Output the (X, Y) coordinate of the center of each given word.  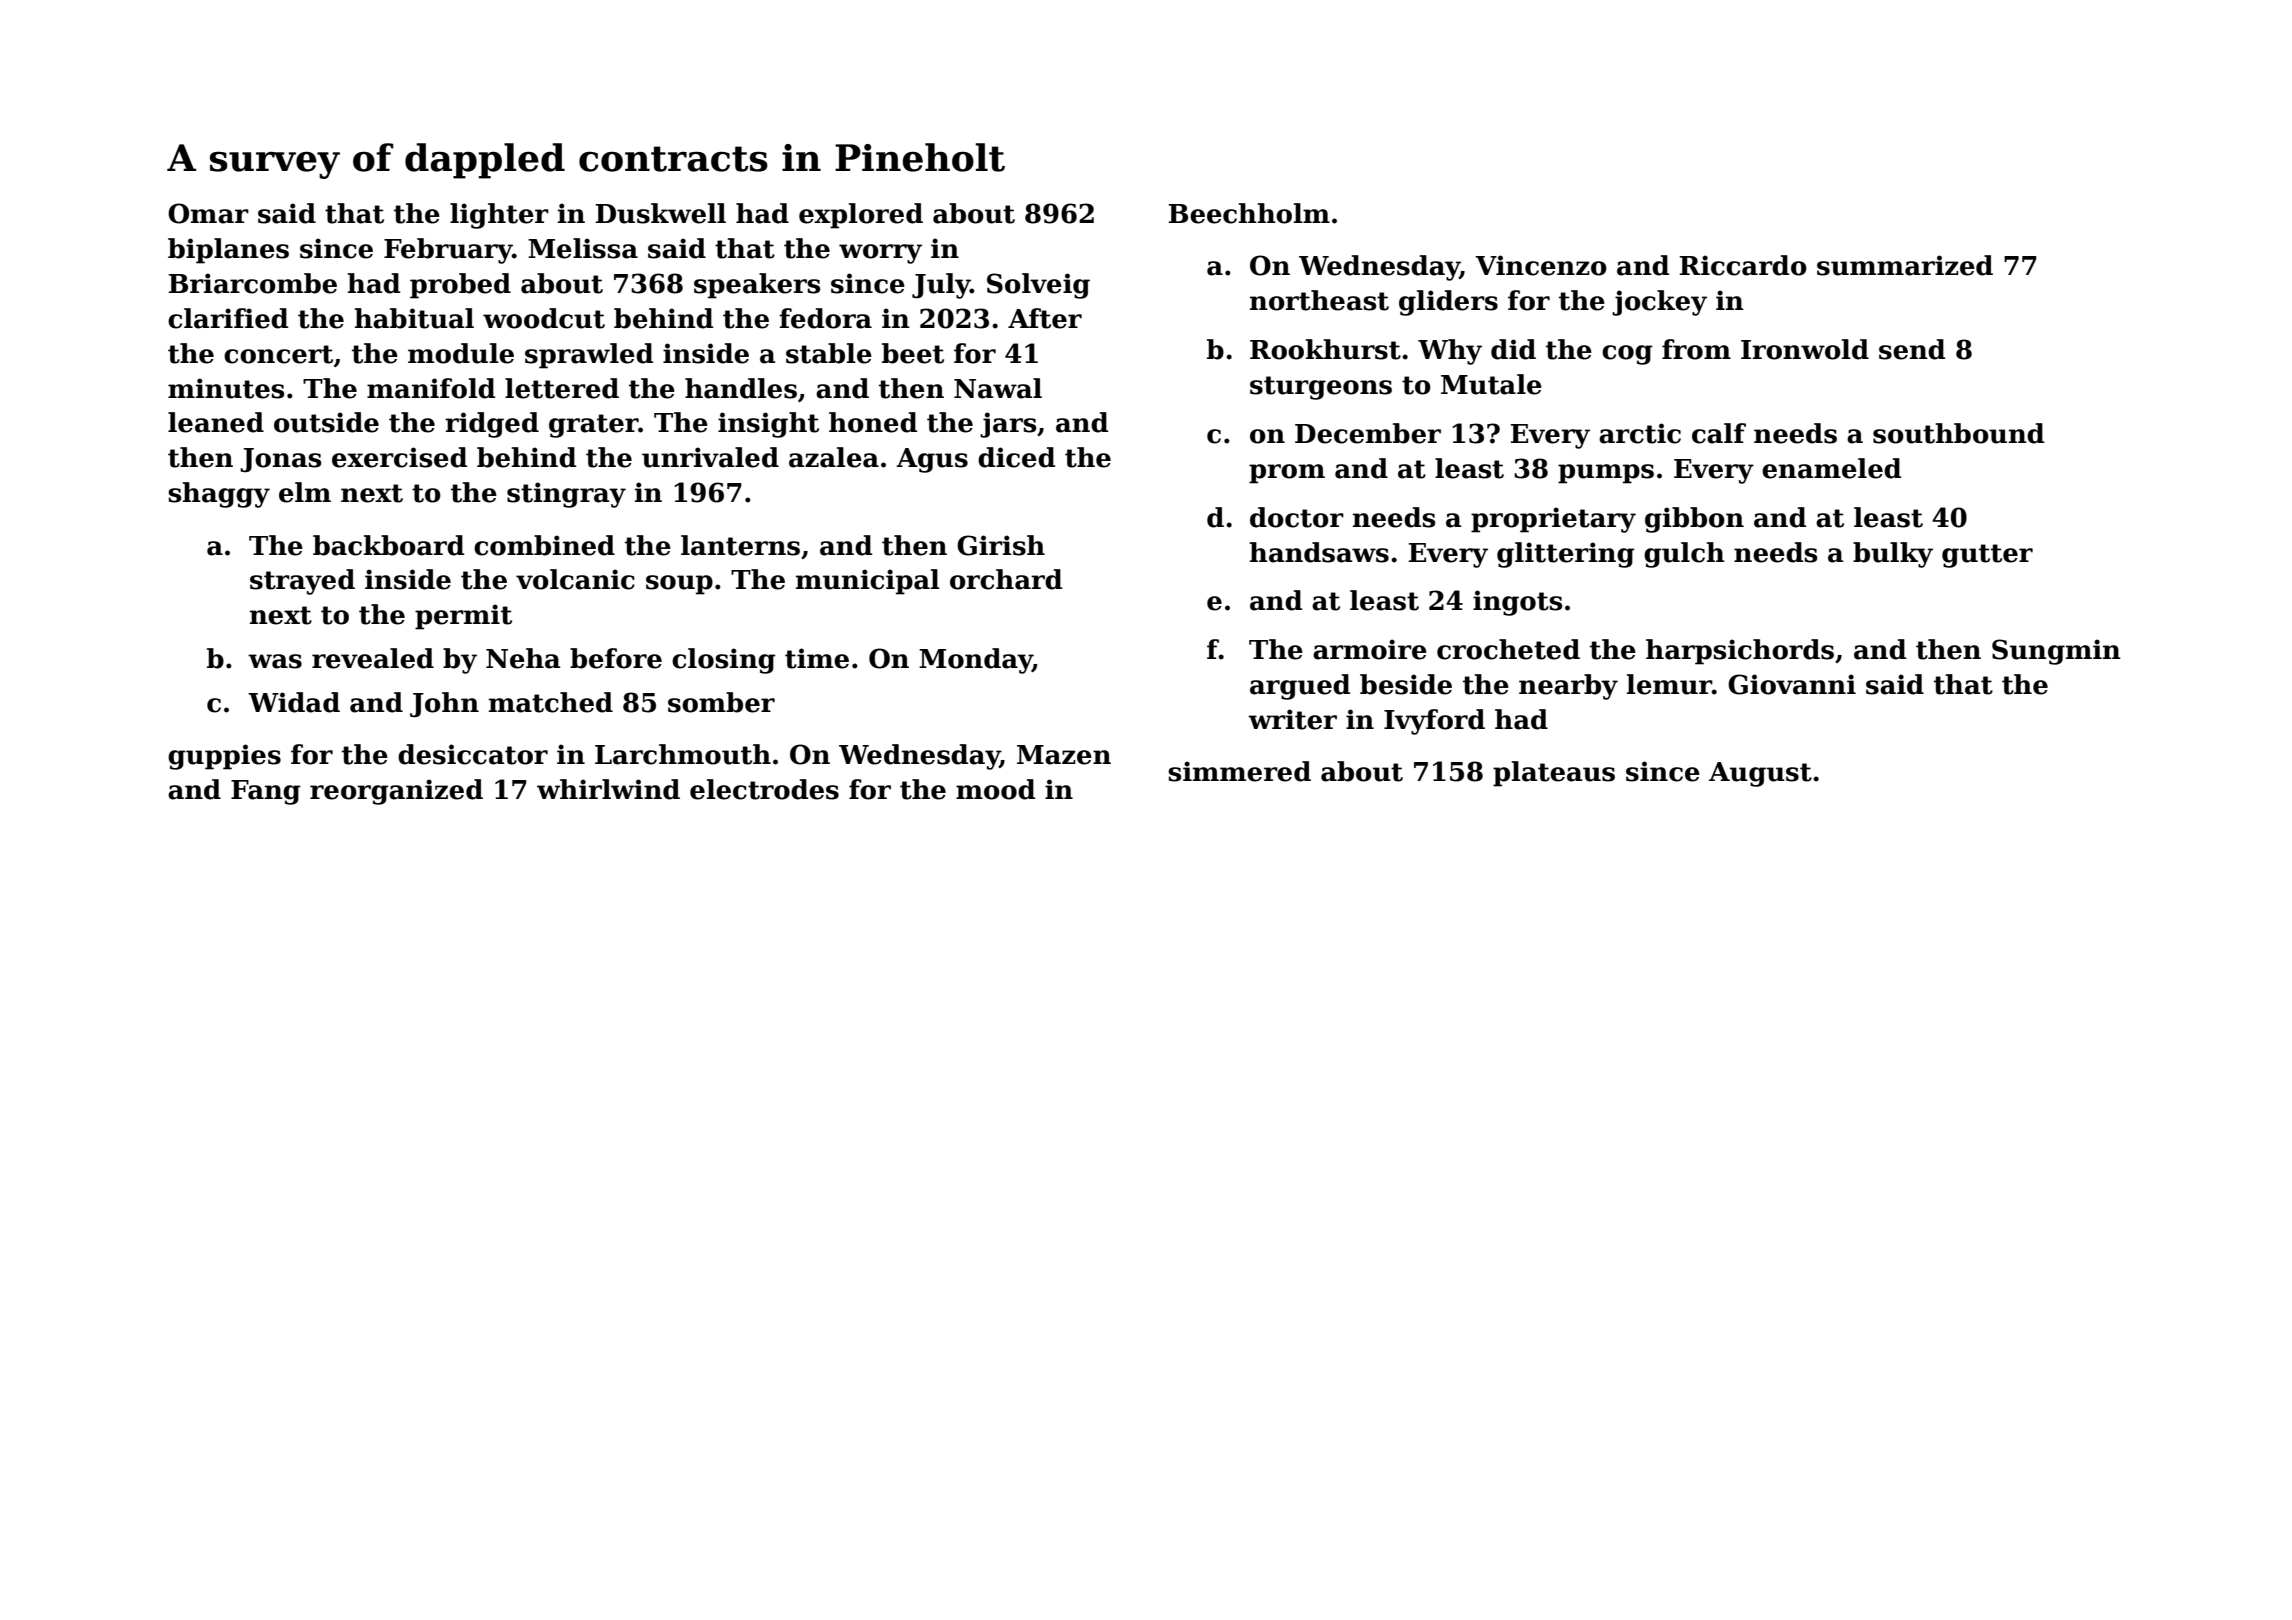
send (1912, 349)
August (1760, 774)
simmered (1239, 771)
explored (861, 216)
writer (1292, 719)
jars (1008, 425)
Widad (294, 702)
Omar (208, 213)
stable (829, 353)
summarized (1905, 265)
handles (741, 388)
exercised (400, 457)
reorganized (396, 792)
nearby (1568, 687)
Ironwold (1805, 349)
